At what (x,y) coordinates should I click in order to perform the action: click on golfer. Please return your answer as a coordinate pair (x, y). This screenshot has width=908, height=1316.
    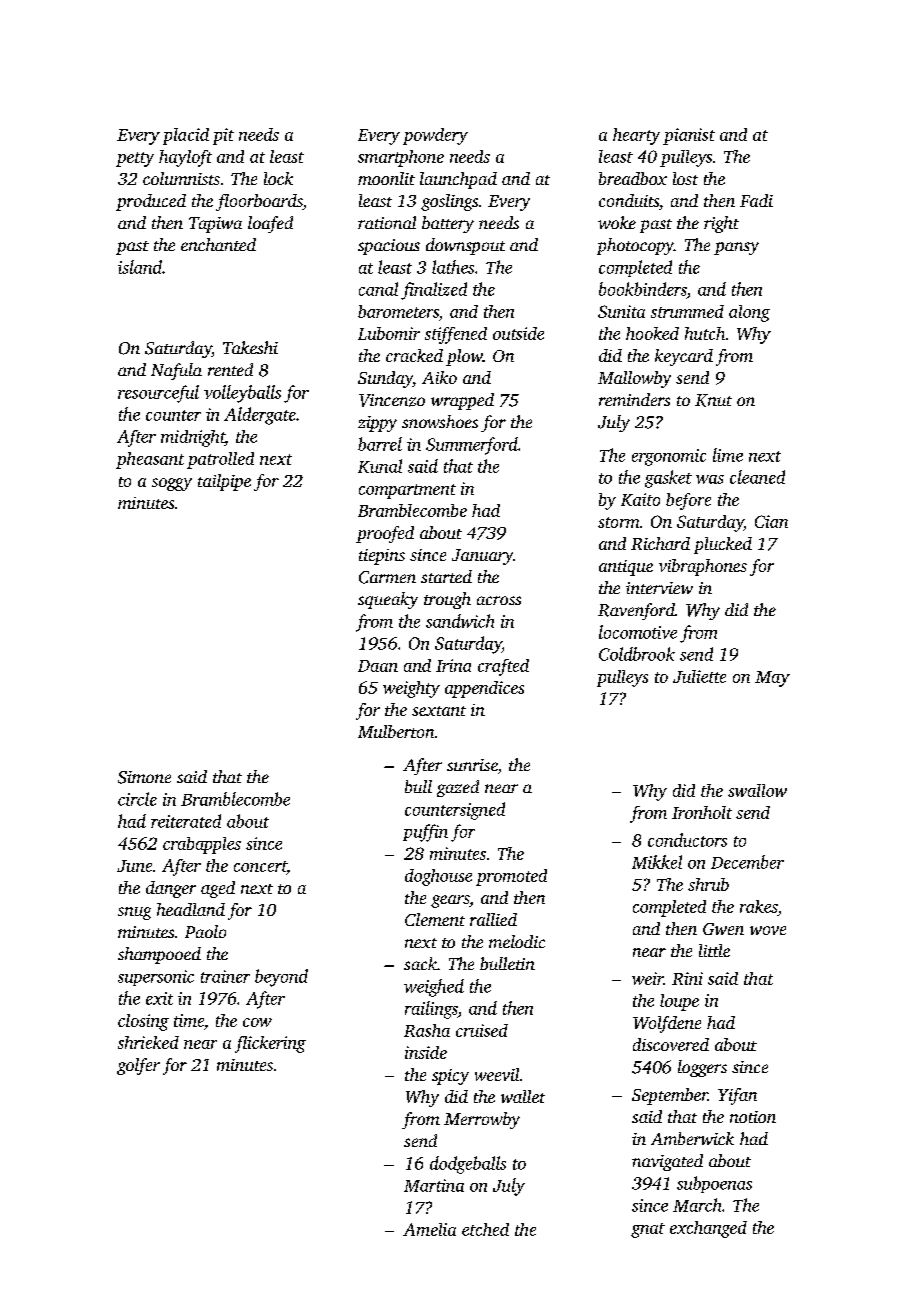
    Looking at the image, I should click on (138, 1066).
